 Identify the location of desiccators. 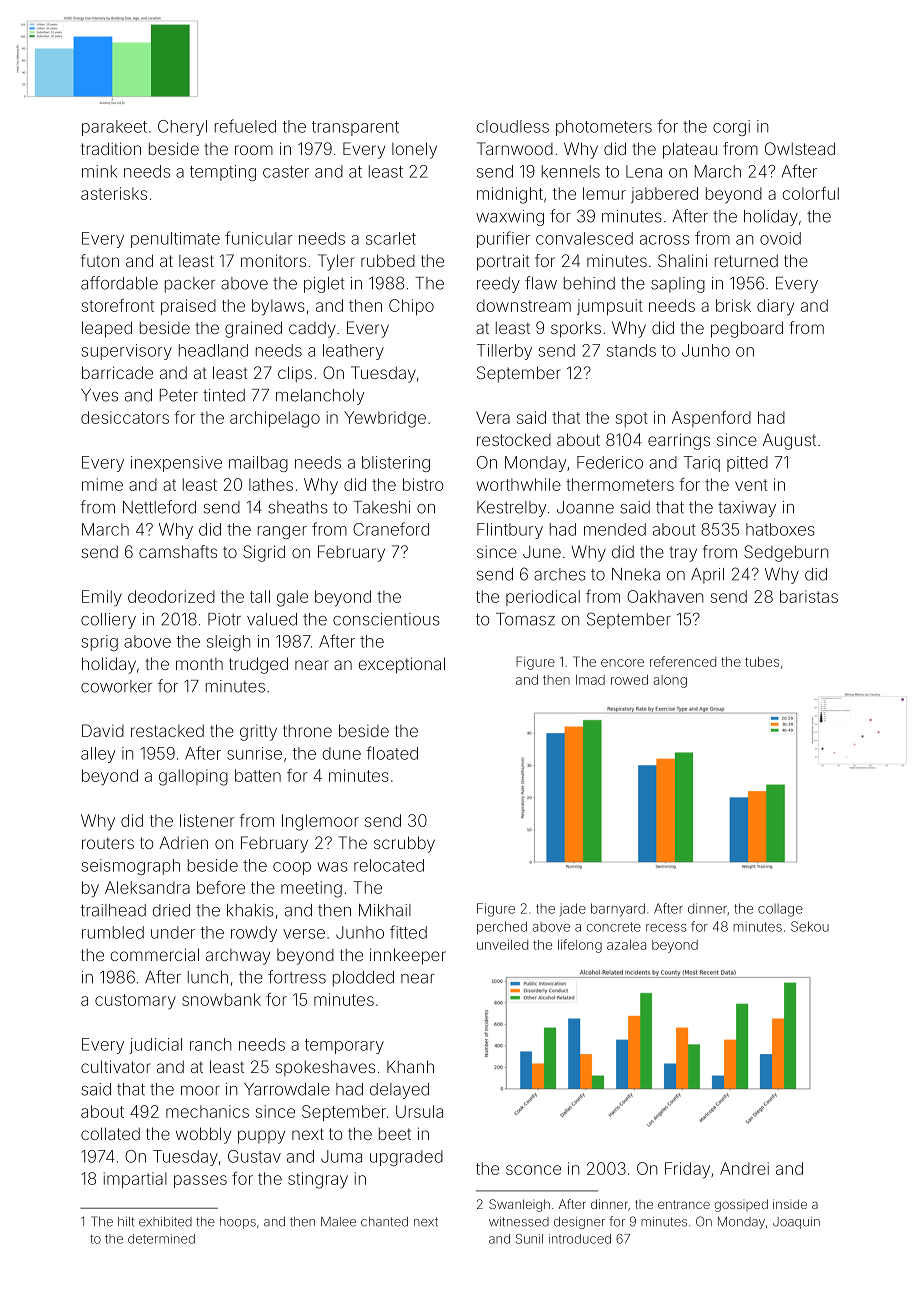
(125, 417).
